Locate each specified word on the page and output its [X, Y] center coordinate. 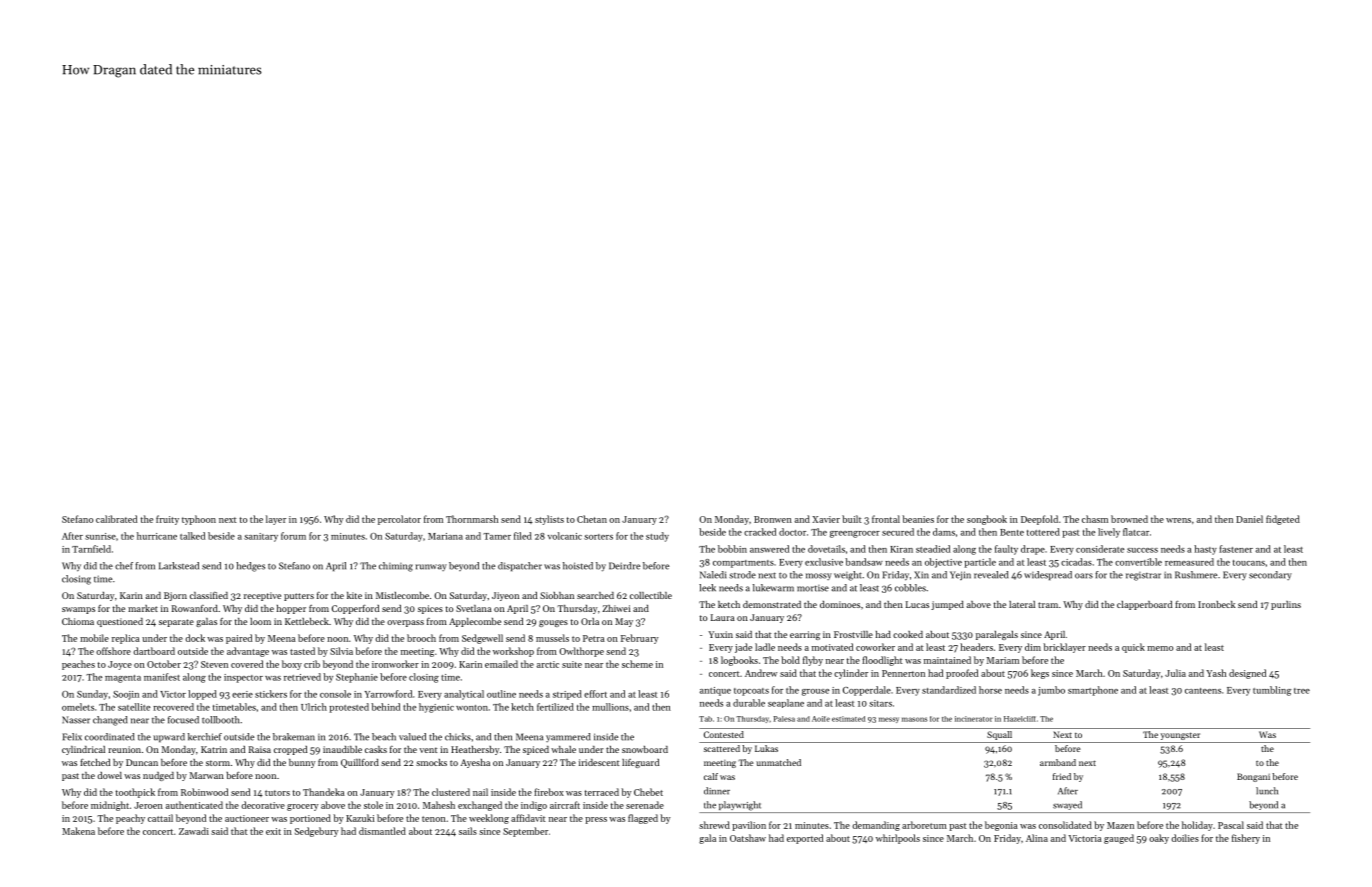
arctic [548, 664]
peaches [78, 665]
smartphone [1093, 691]
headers [976, 647]
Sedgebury [316, 832]
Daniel [1249, 519]
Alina [1037, 838]
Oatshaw [748, 838]
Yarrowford [388, 694]
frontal [886, 519]
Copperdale [867, 691]
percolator [399, 520]
